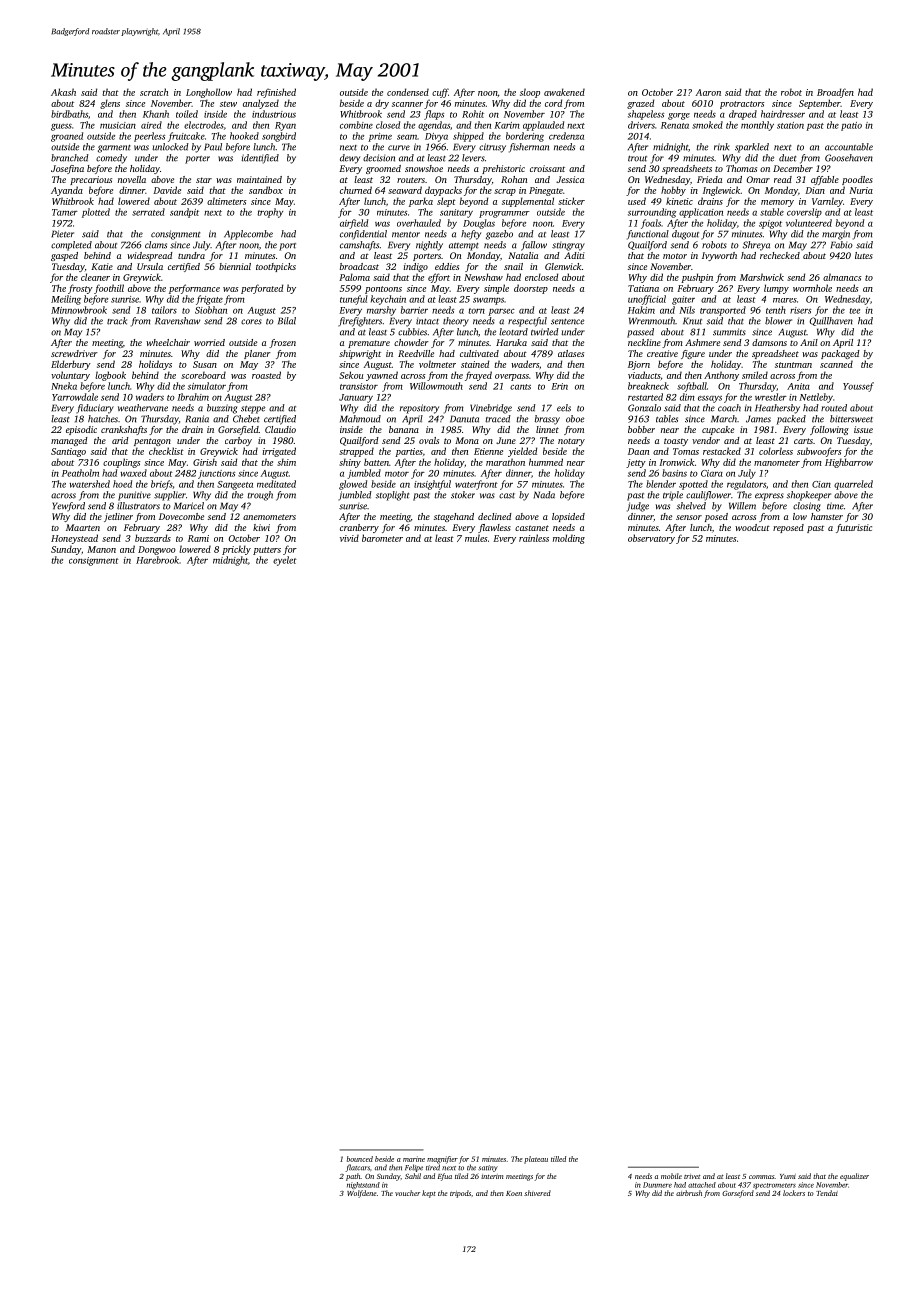 The width and height of the document is (924, 1308). What do you see at coordinates (67, 137) in the document?
I see `groaned` at bounding box center [67, 137].
